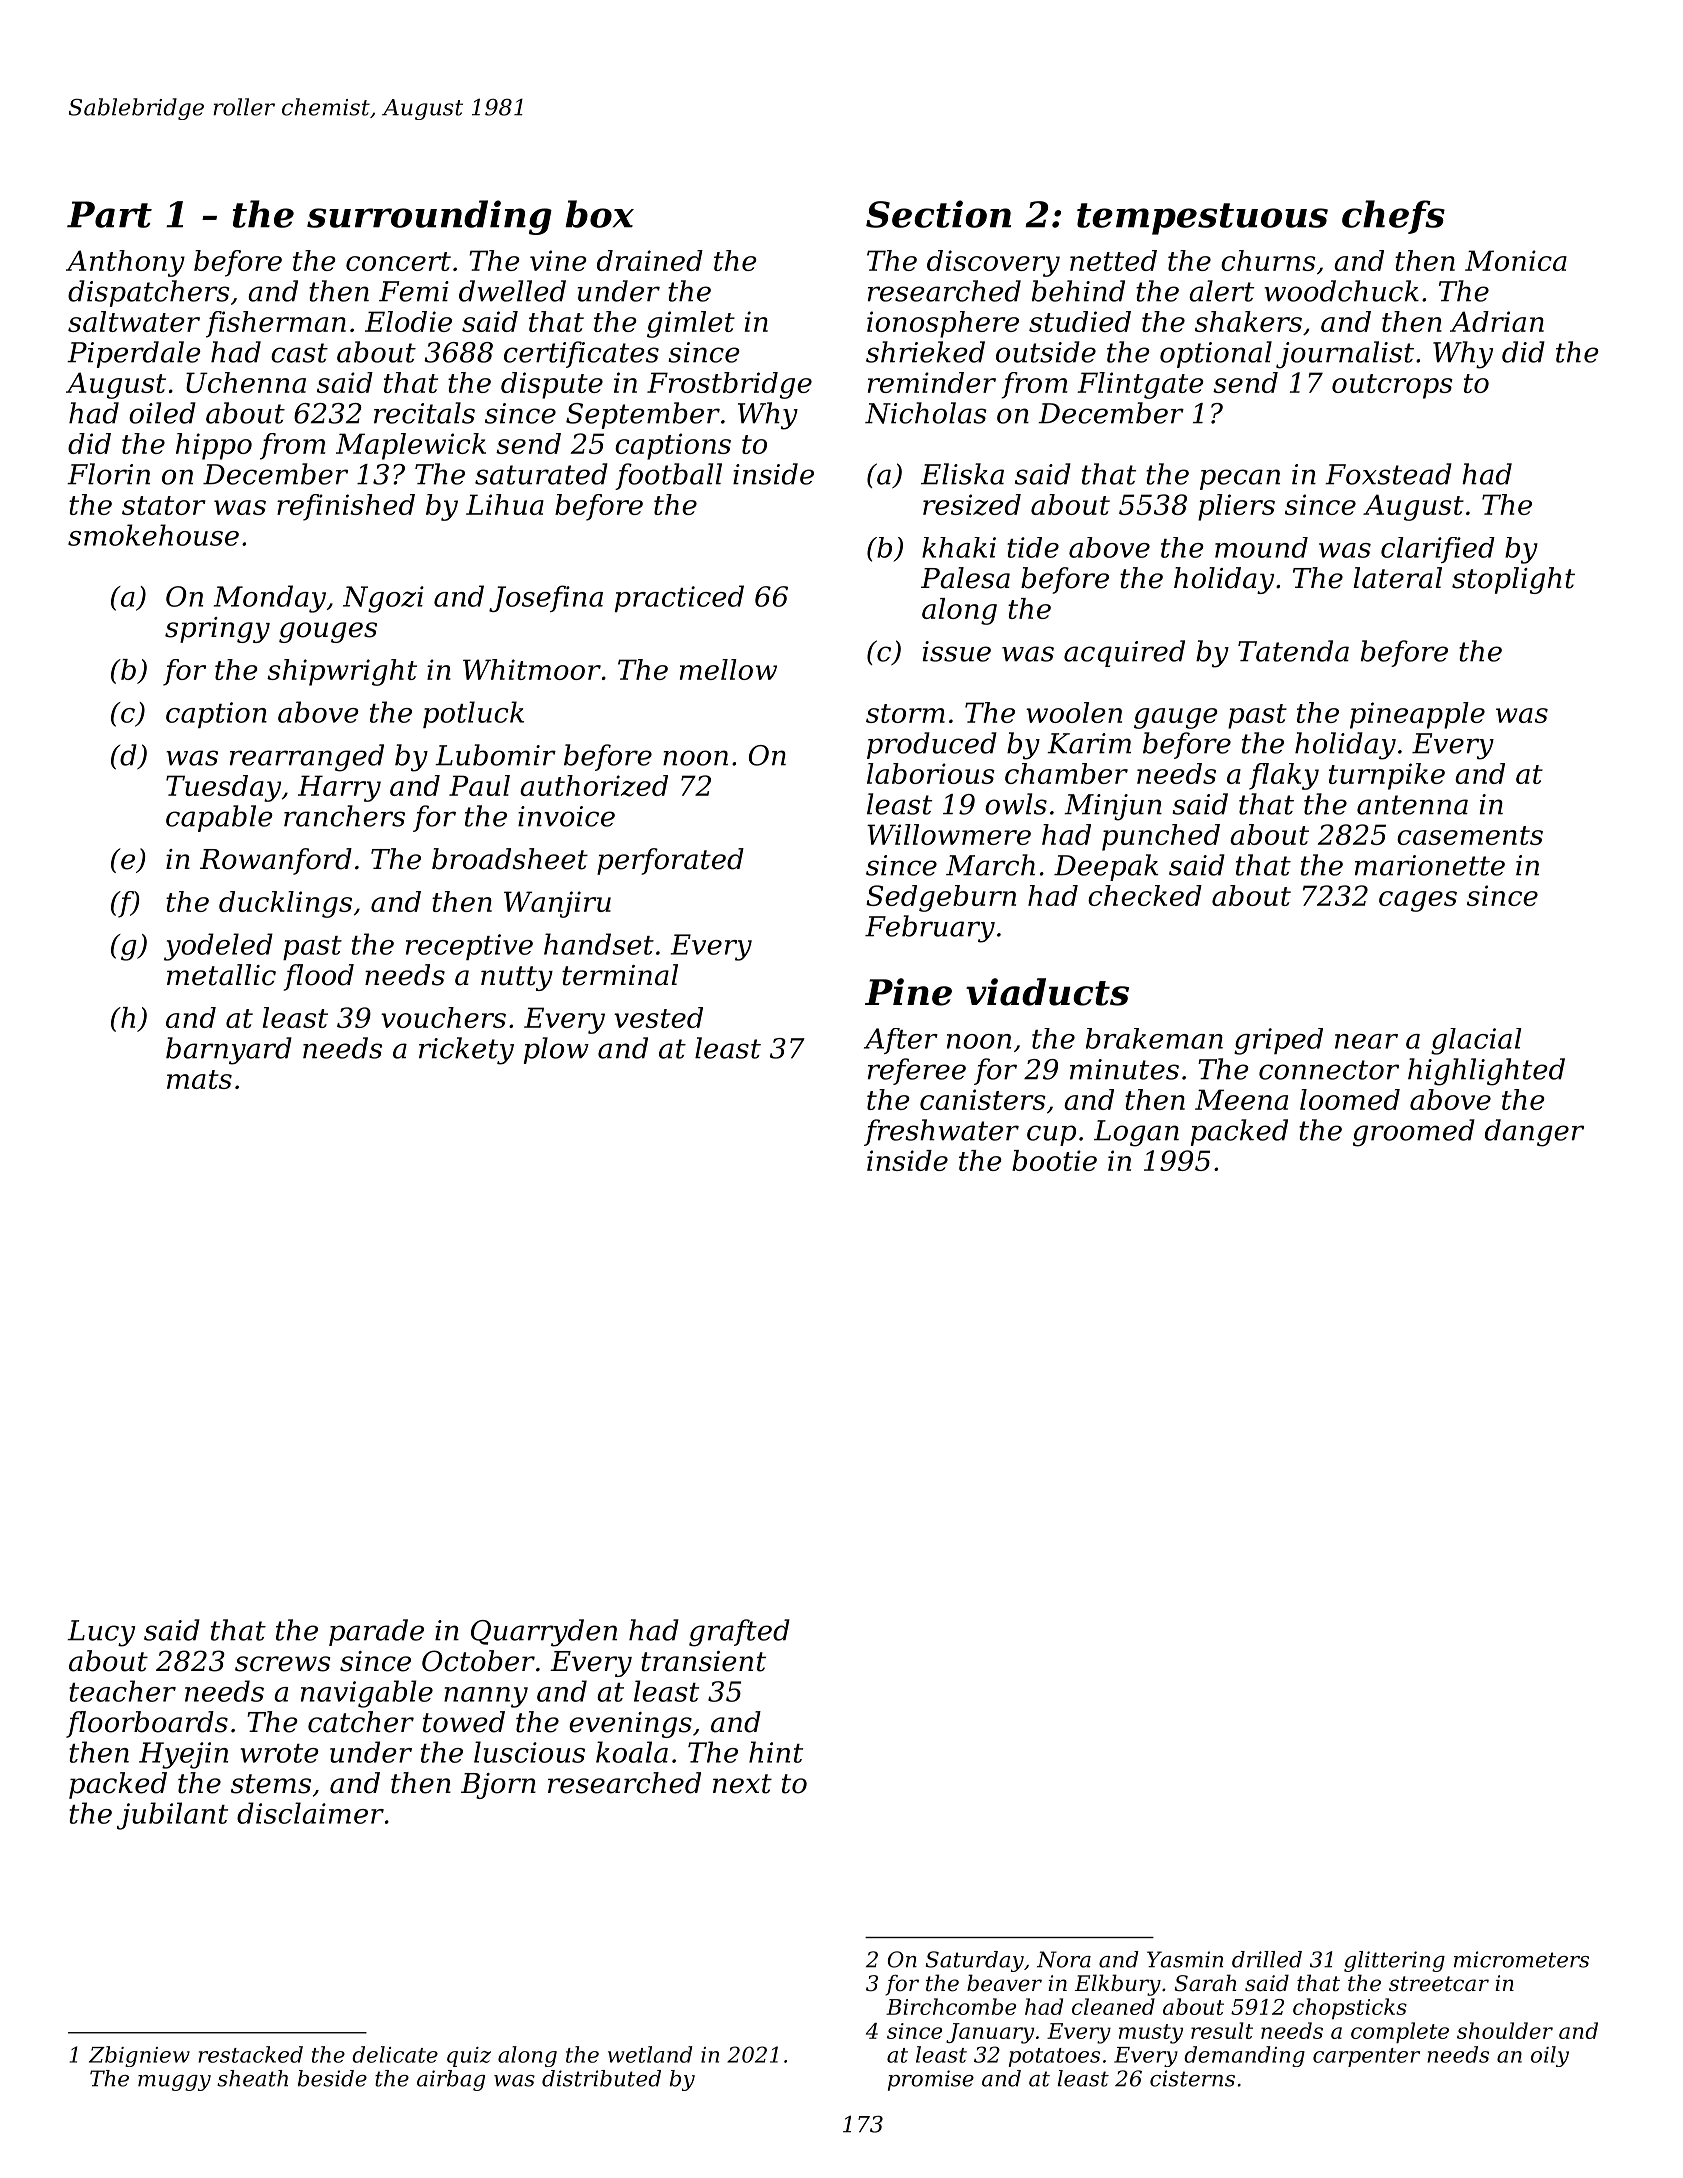 Image resolution: width=1683 pixels, height=2178 pixels. I want to click on concert, so click(398, 261).
